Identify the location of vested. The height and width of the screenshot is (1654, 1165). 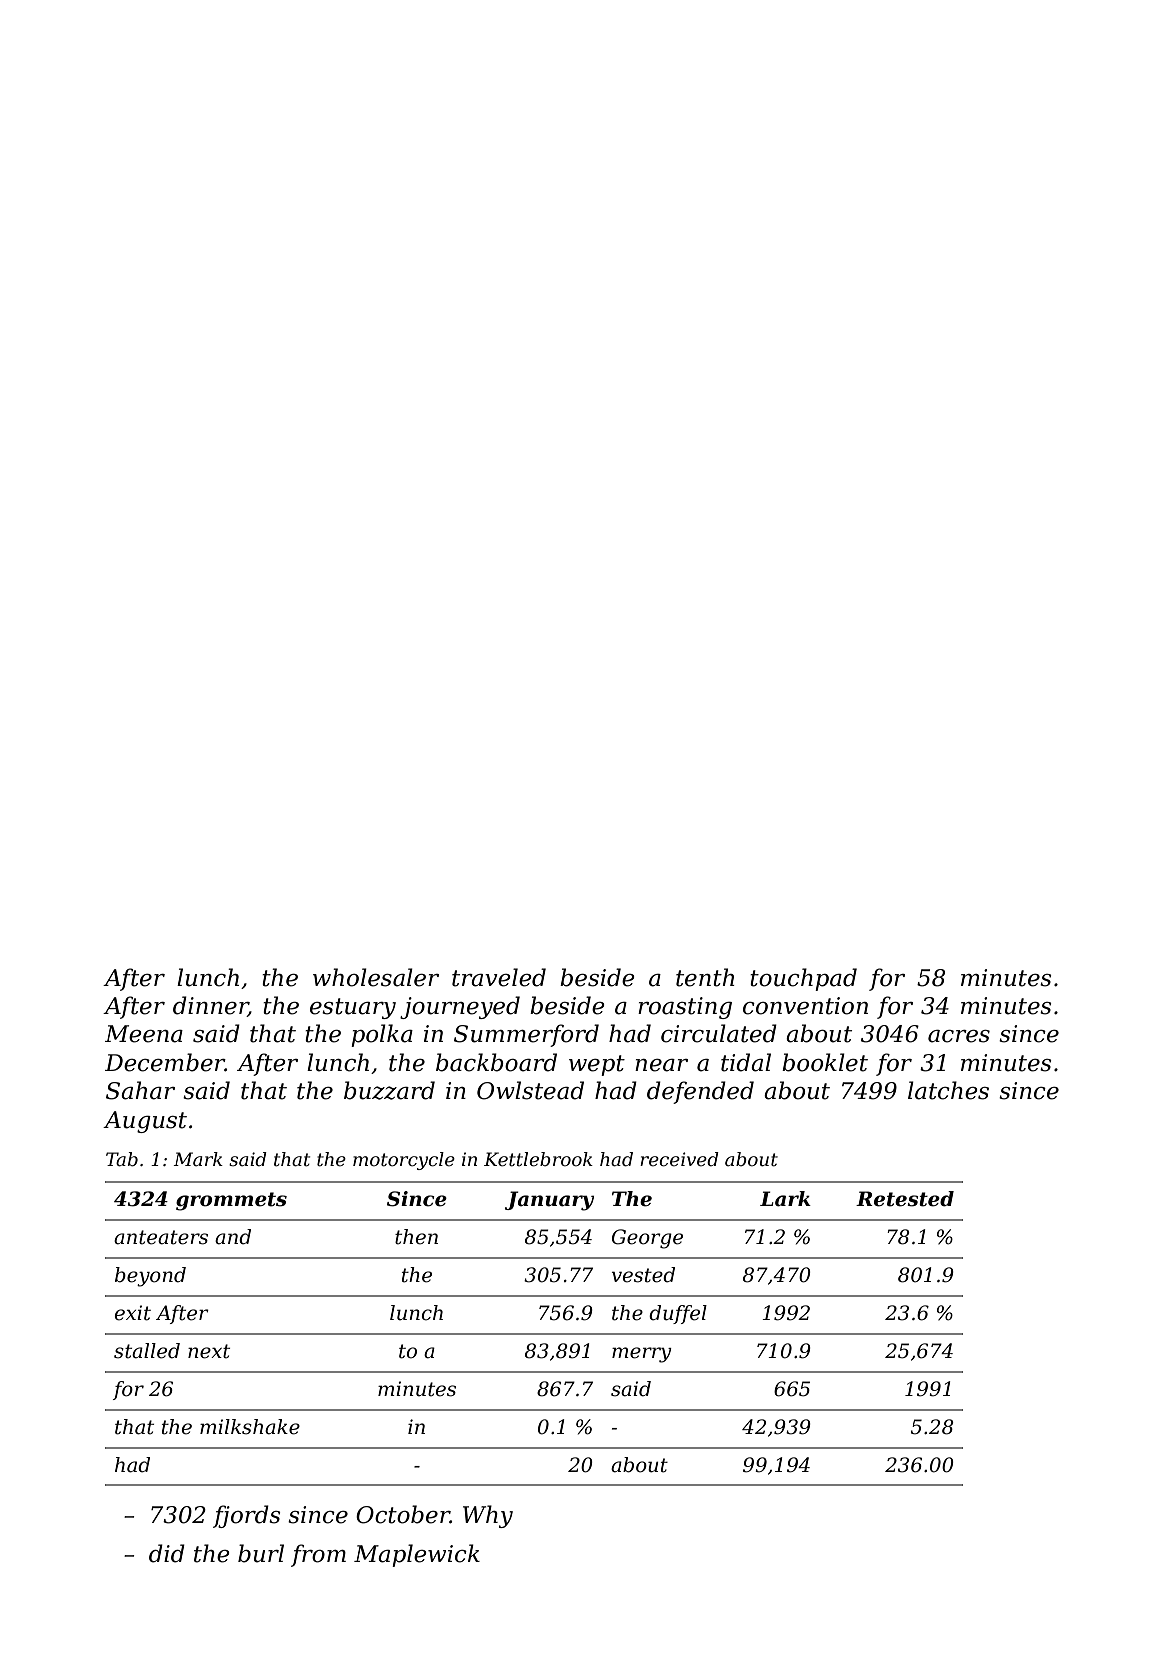
(643, 1275).
